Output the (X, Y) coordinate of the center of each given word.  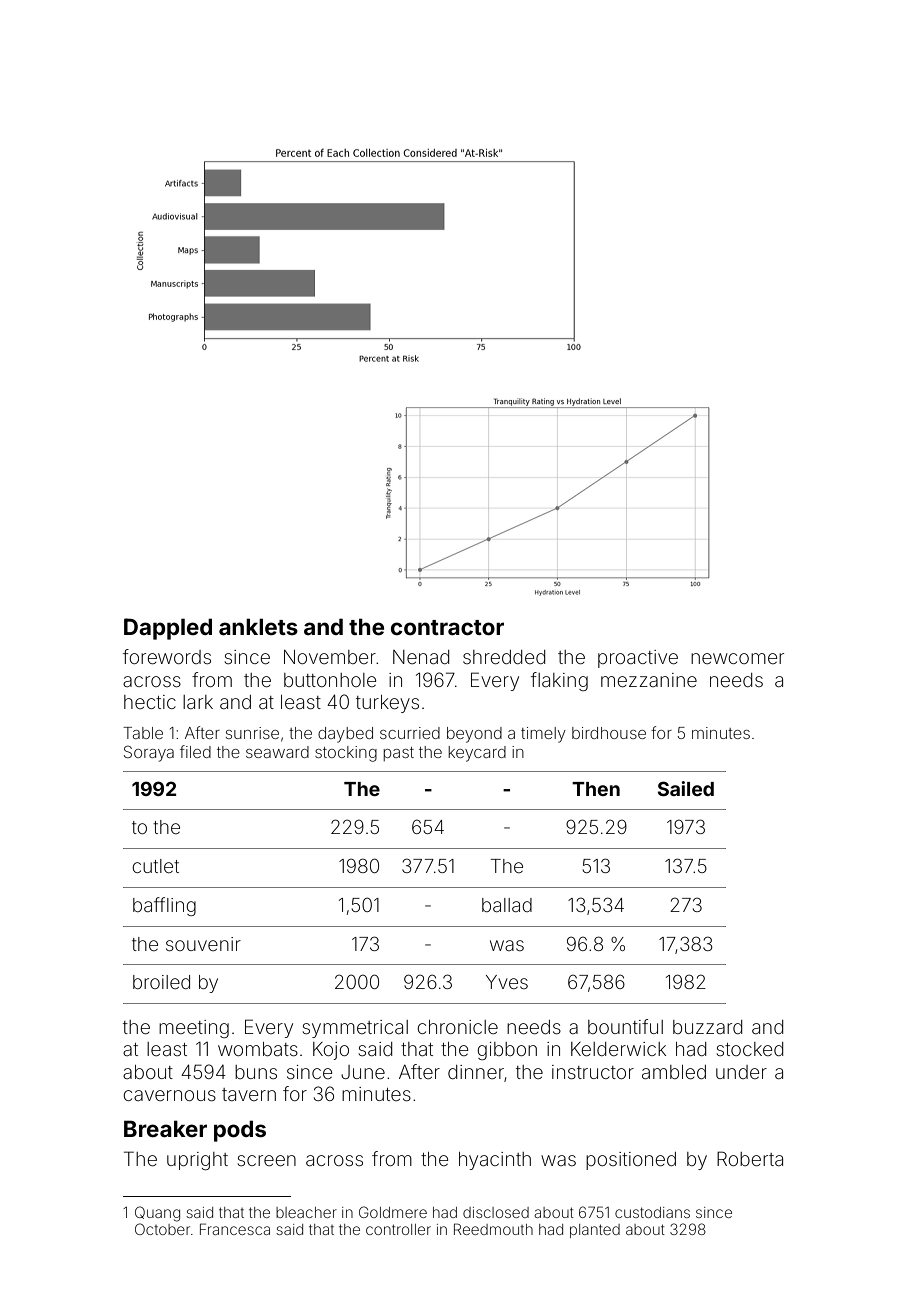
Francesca (235, 1229)
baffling (164, 906)
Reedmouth (493, 1229)
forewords (167, 656)
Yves (507, 982)
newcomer (737, 658)
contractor (447, 627)
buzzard (707, 1027)
